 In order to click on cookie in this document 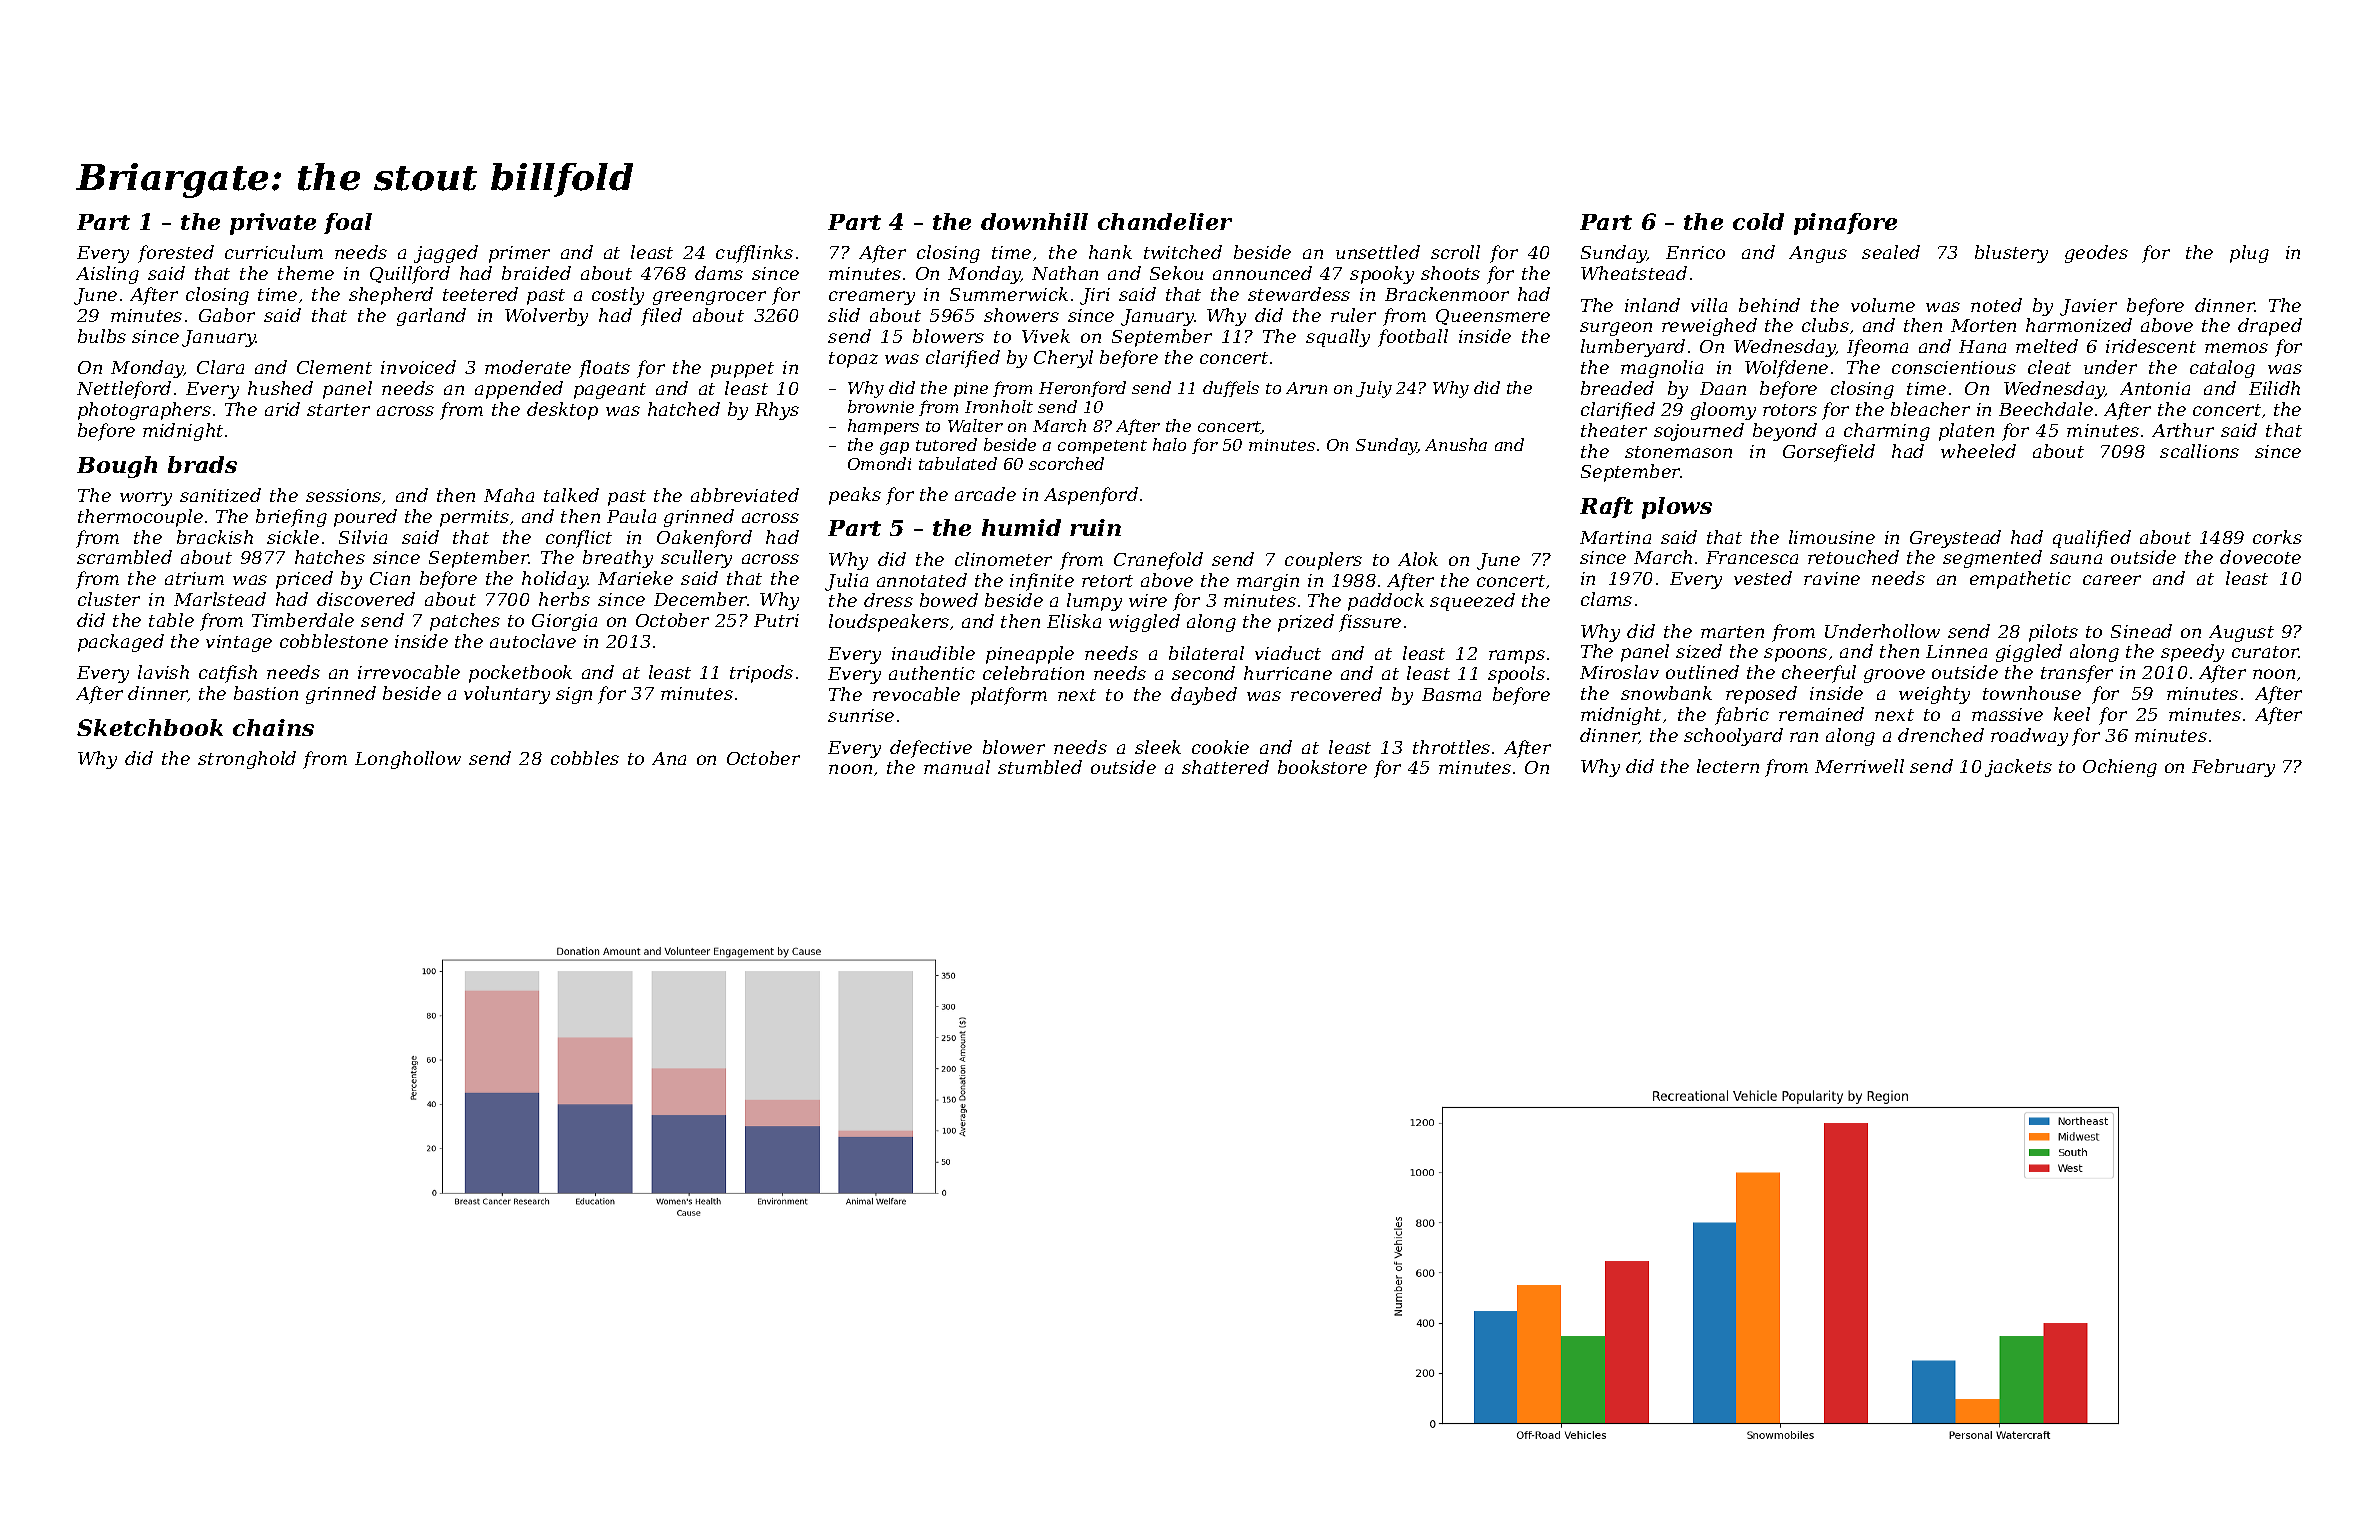, I will do `click(1220, 747)`.
